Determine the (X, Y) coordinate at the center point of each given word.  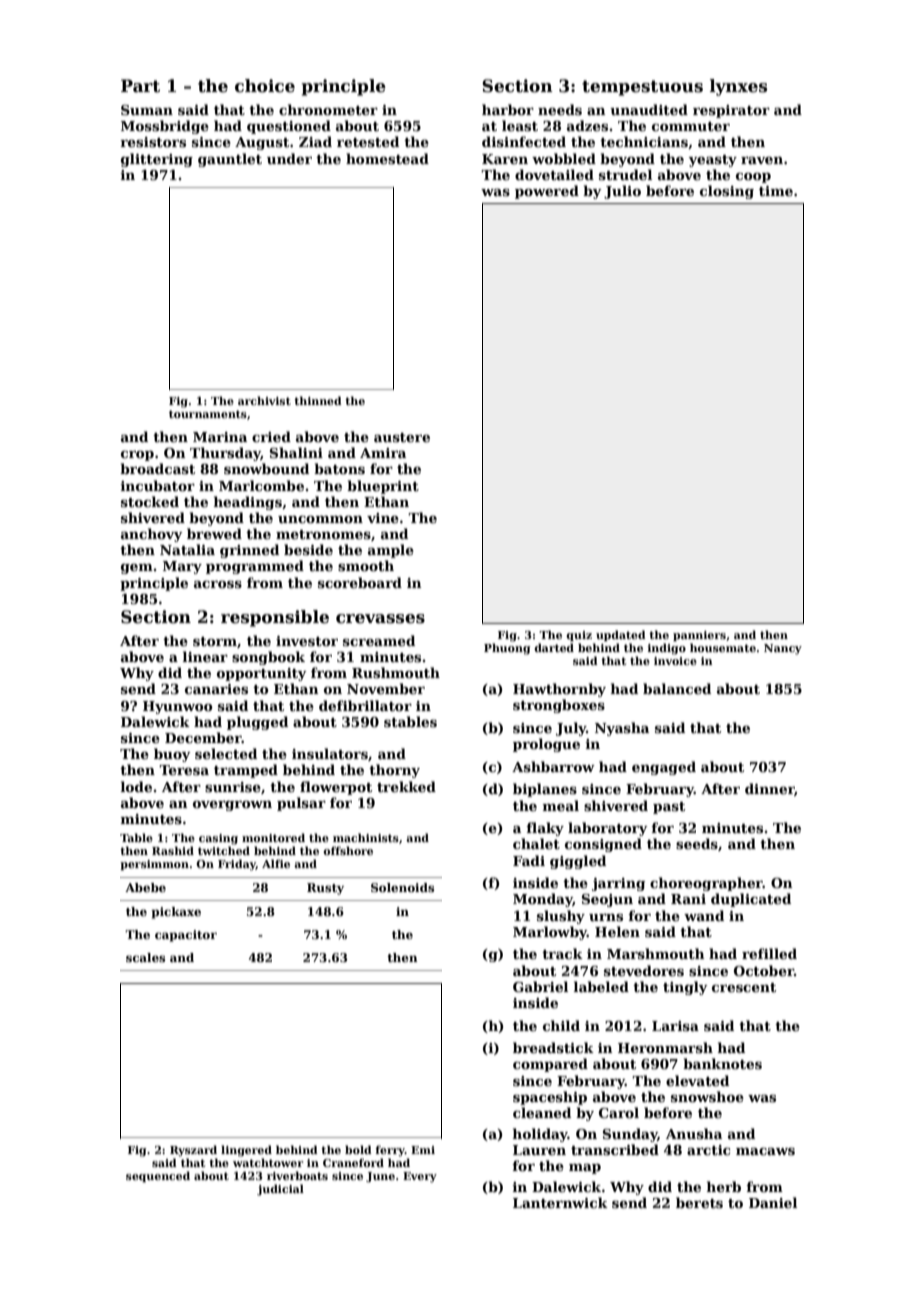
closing (727, 192)
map (585, 1169)
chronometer (328, 109)
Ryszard (193, 1151)
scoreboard (360, 582)
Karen (505, 159)
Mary (182, 567)
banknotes (722, 1063)
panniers (699, 636)
